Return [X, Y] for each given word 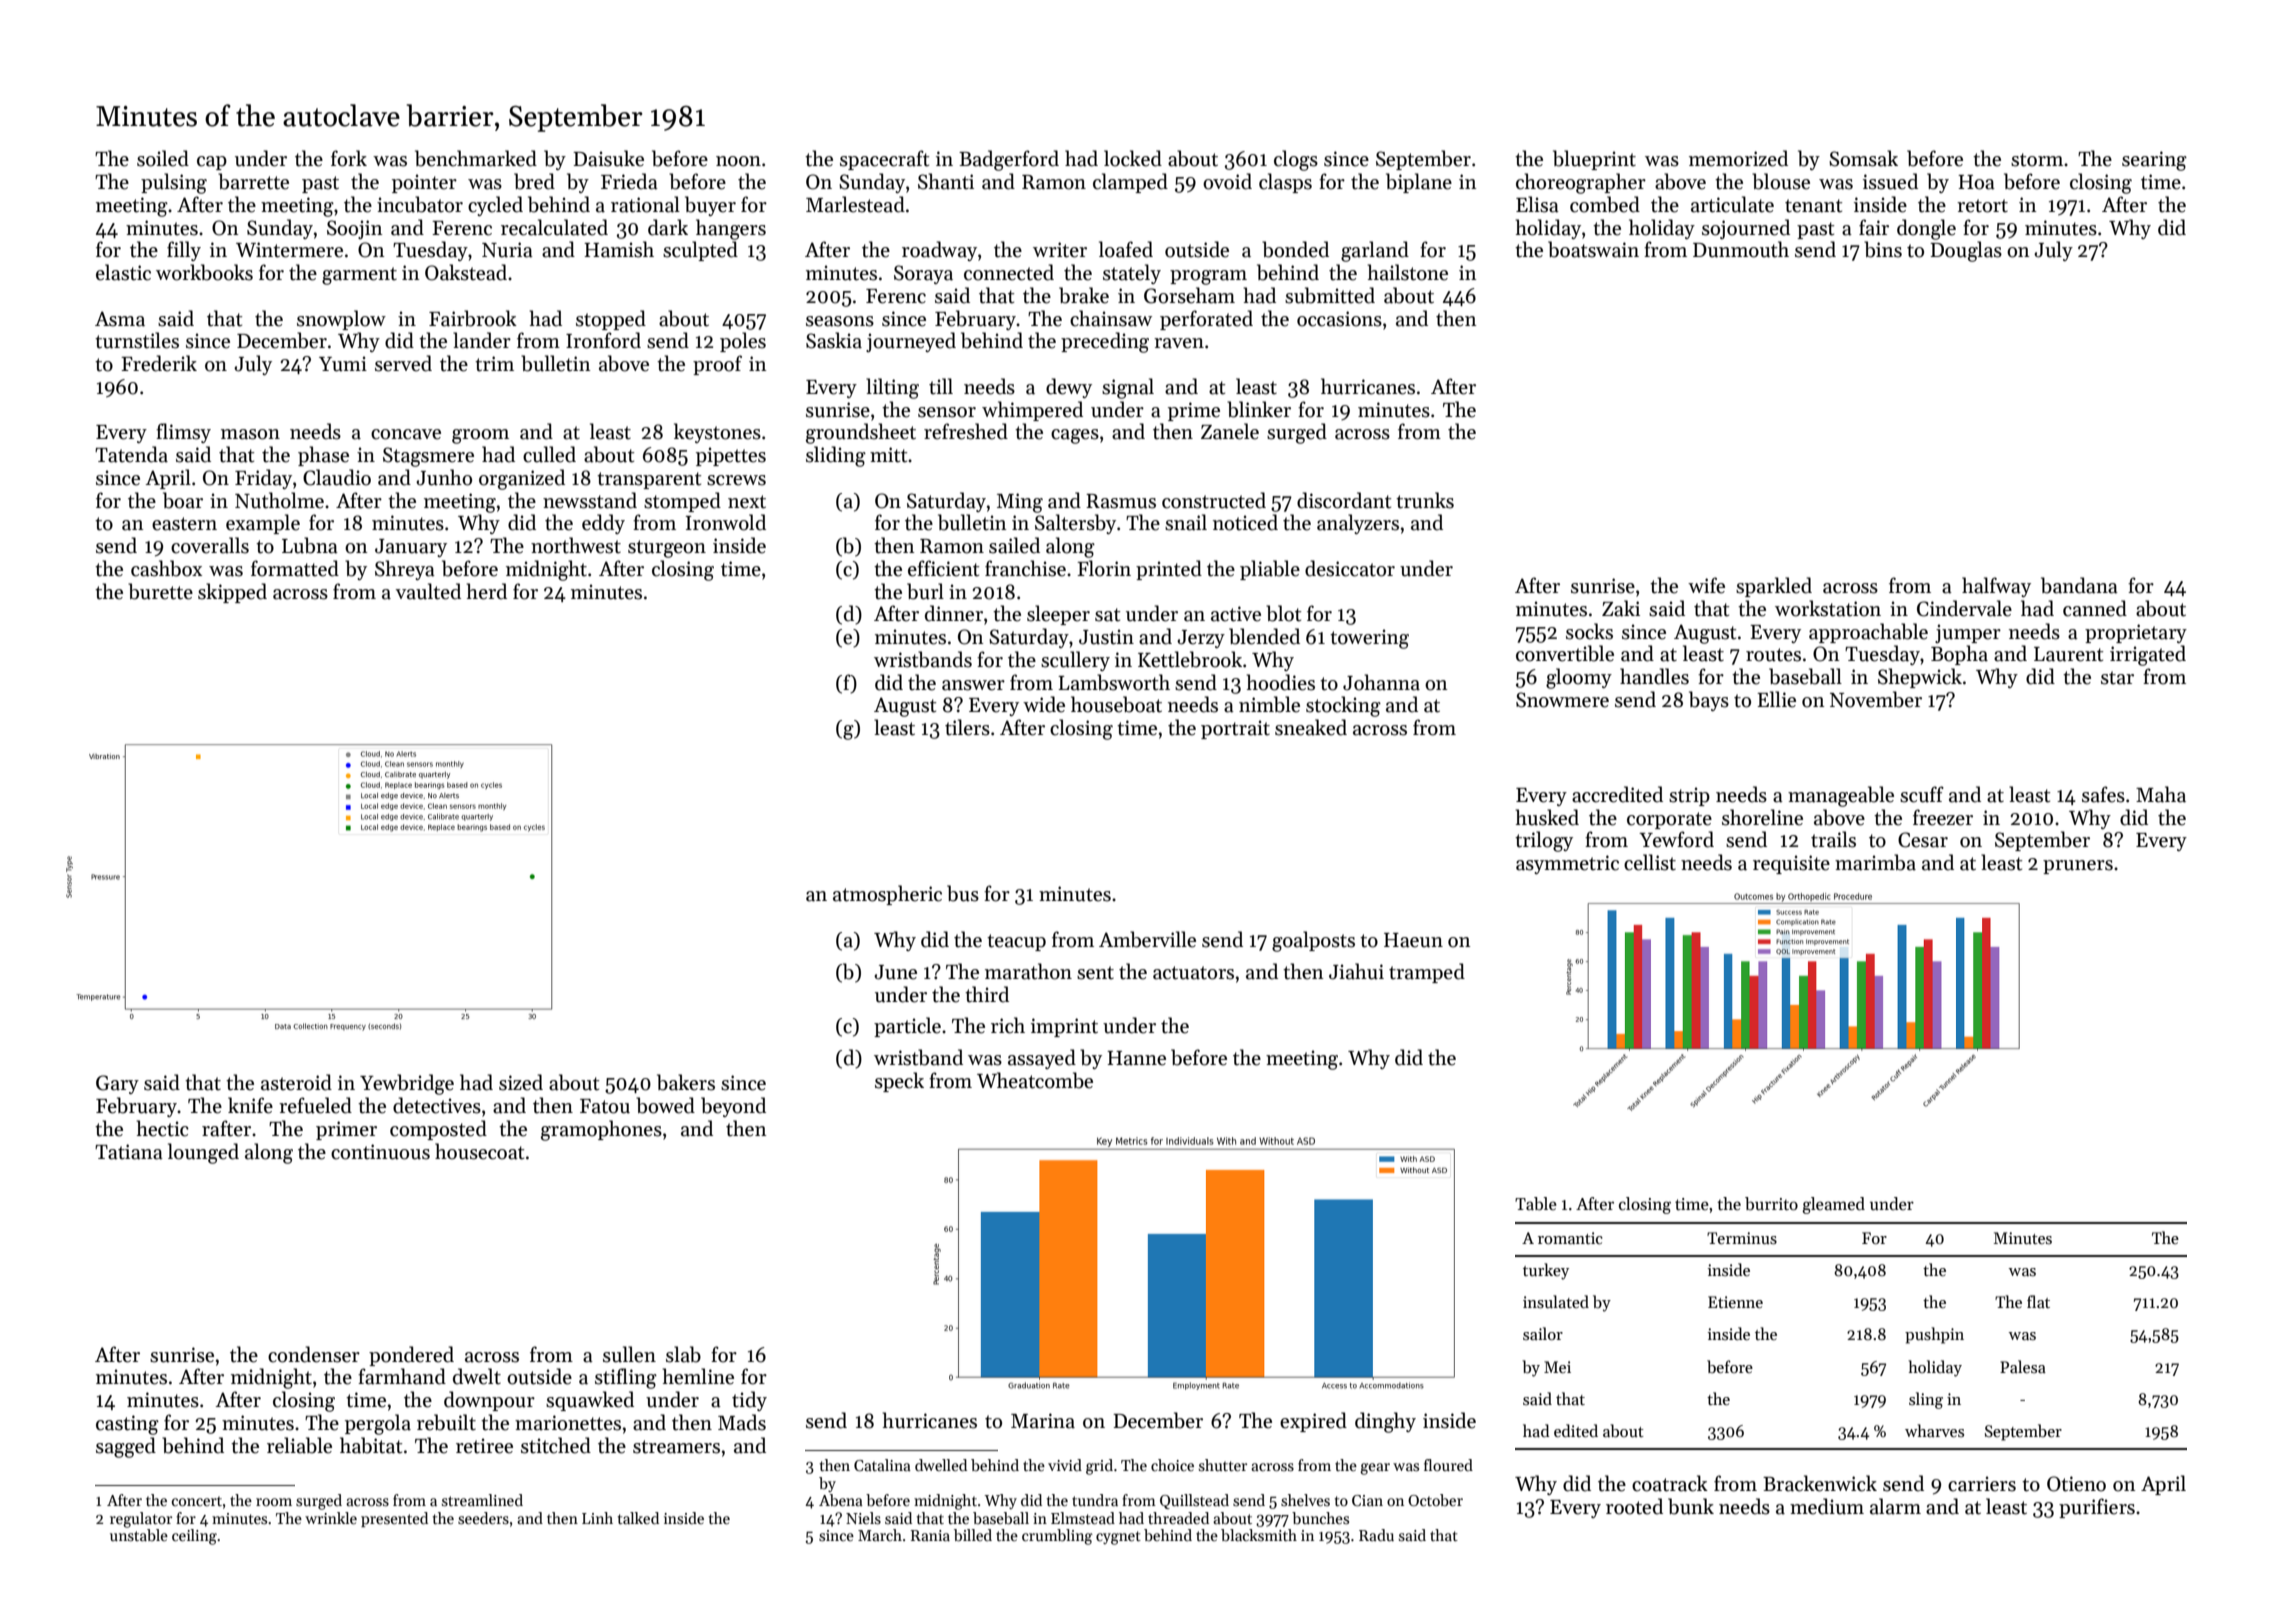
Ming [1020, 503]
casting [127, 1425]
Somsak [1863, 158]
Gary [117, 1084]
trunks [1425, 500]
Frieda [629, 181]
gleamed [1833, 1205]
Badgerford [1009, 160]
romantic [1570, 1238]
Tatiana [129, 1152]
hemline [698, 1376]
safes [2103, 794]
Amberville [1147, 939]
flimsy [183, 433]
